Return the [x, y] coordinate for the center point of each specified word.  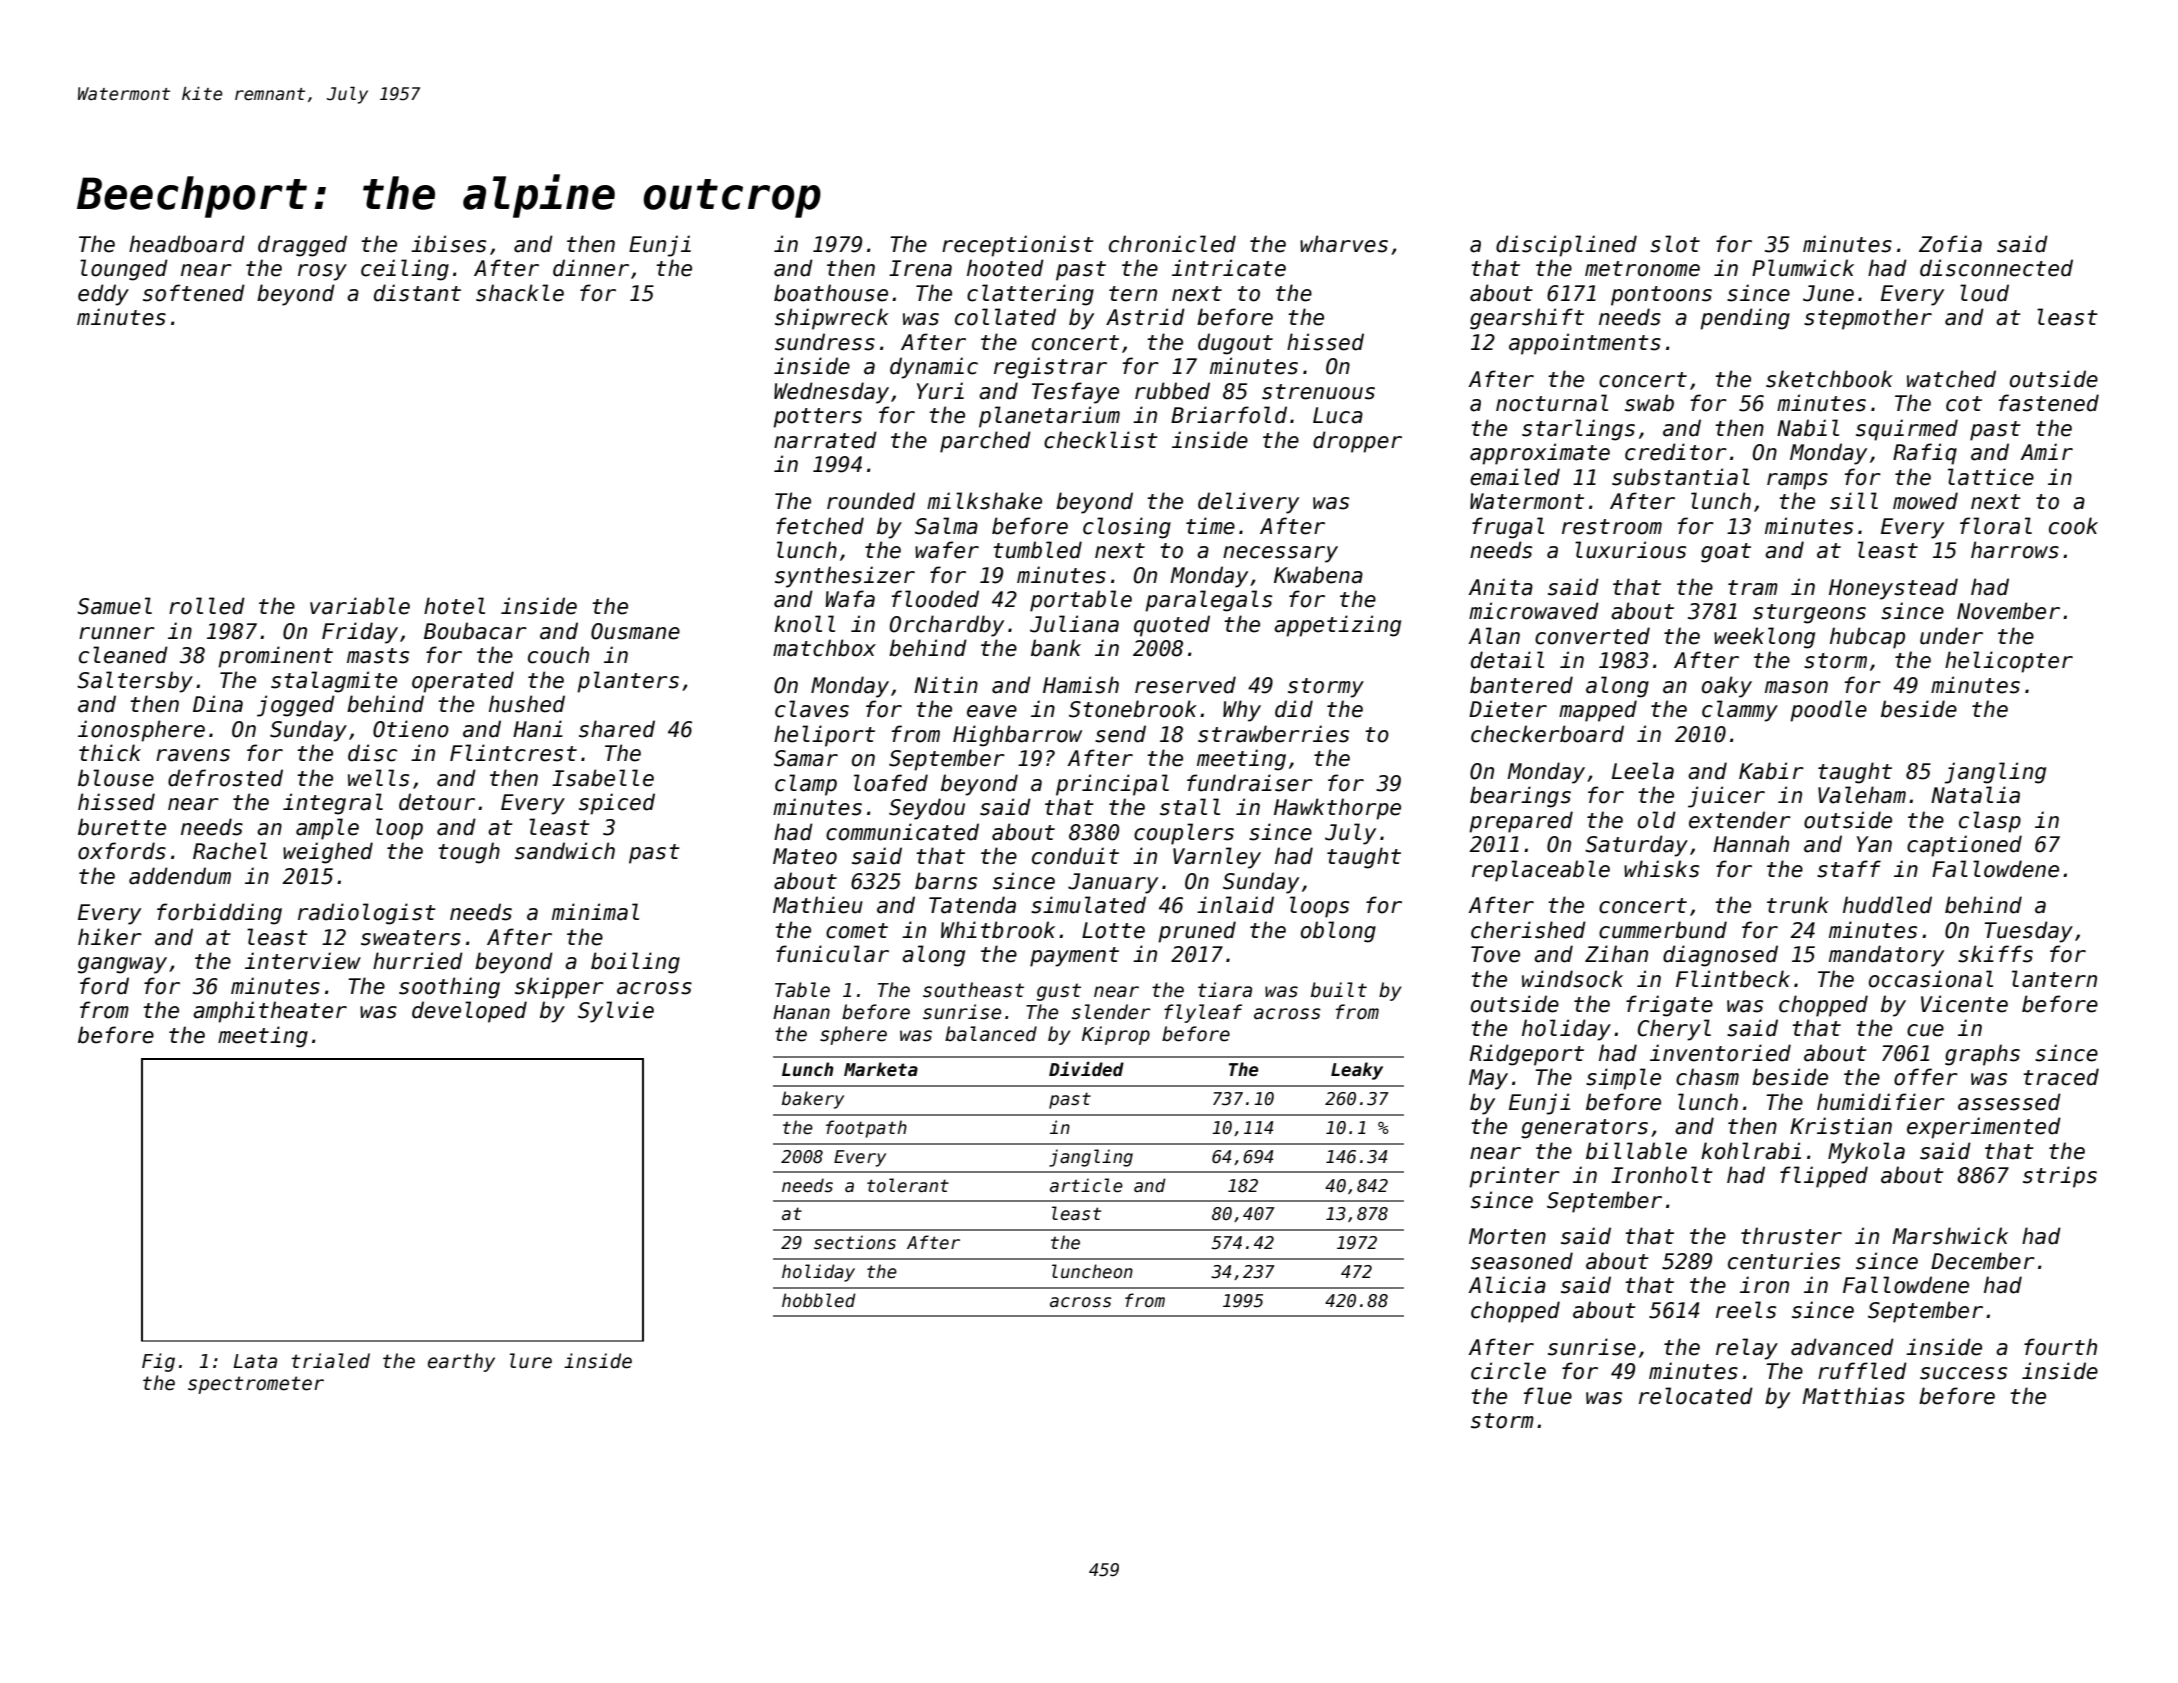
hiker [110, 937]
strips [2060, 1177]
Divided [1086, 1069]
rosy [322, 272]
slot [1675, 244]
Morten [1507, 1236]
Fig [158, 1362]
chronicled [1172, 244]
